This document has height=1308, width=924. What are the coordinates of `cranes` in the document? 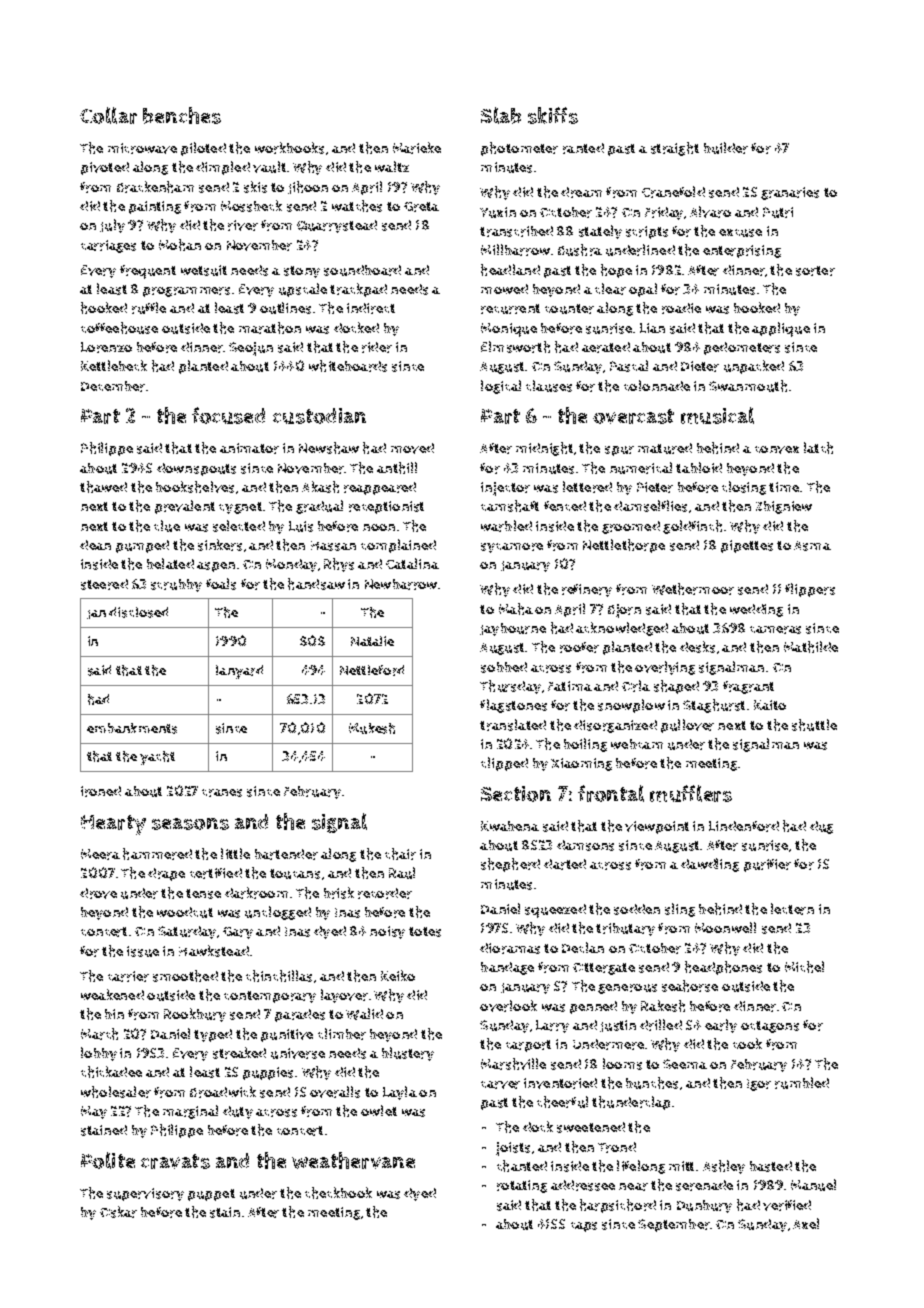 It's located at (222, 793).
